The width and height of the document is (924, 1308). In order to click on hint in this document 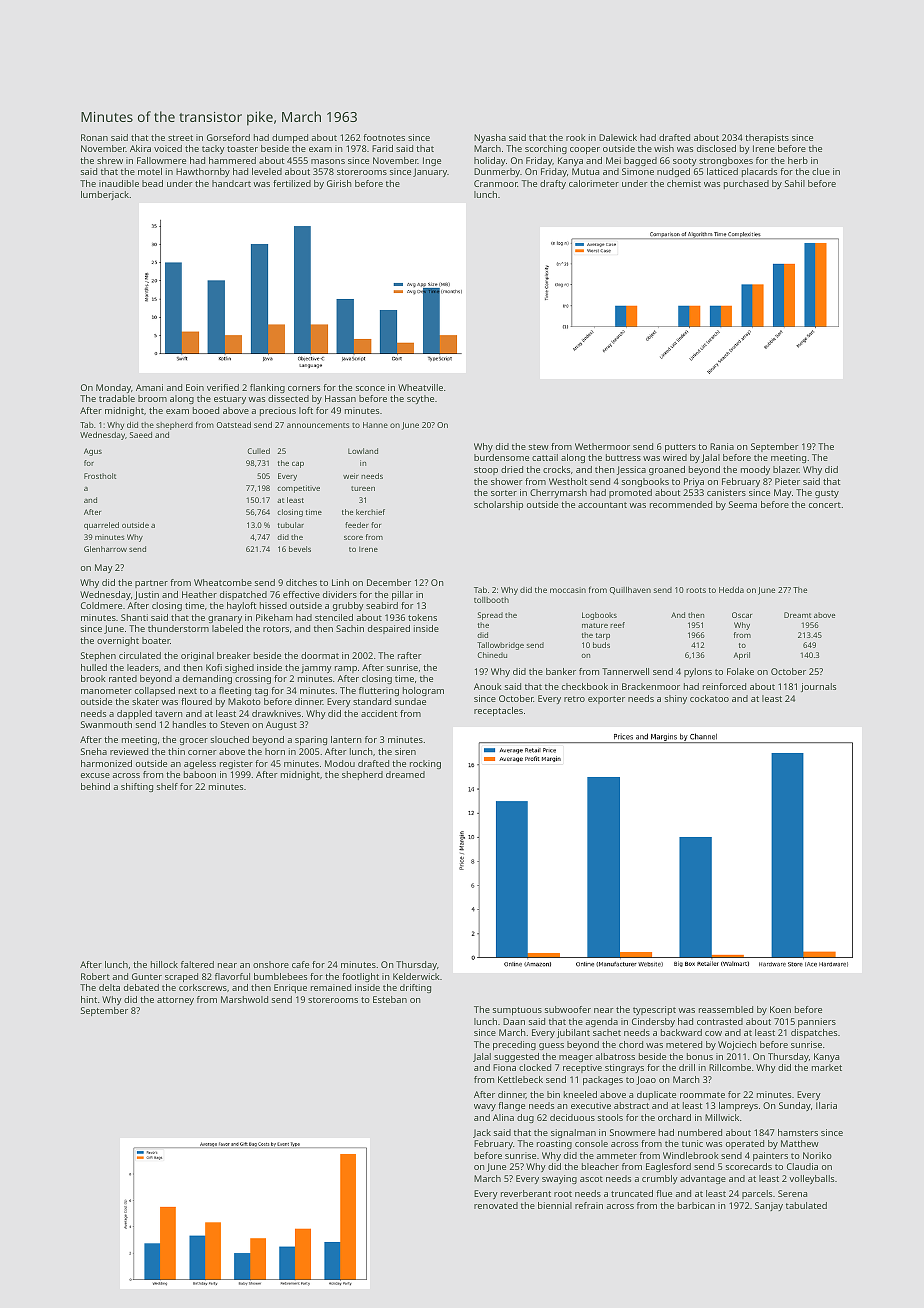, I will do `click(89, 999)`.
